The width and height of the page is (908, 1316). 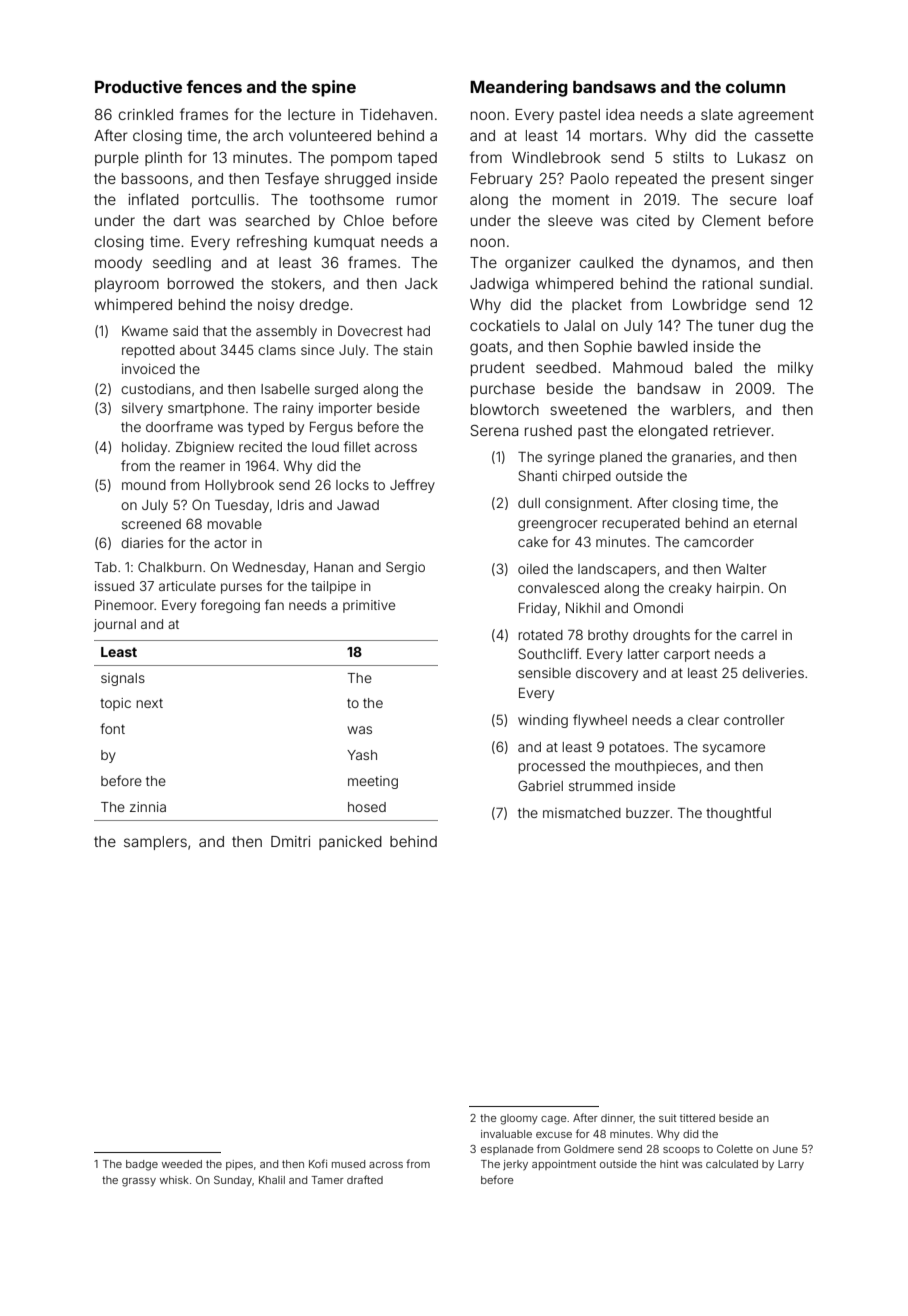 I want to click on lecture, so click(x=311, y=114).
